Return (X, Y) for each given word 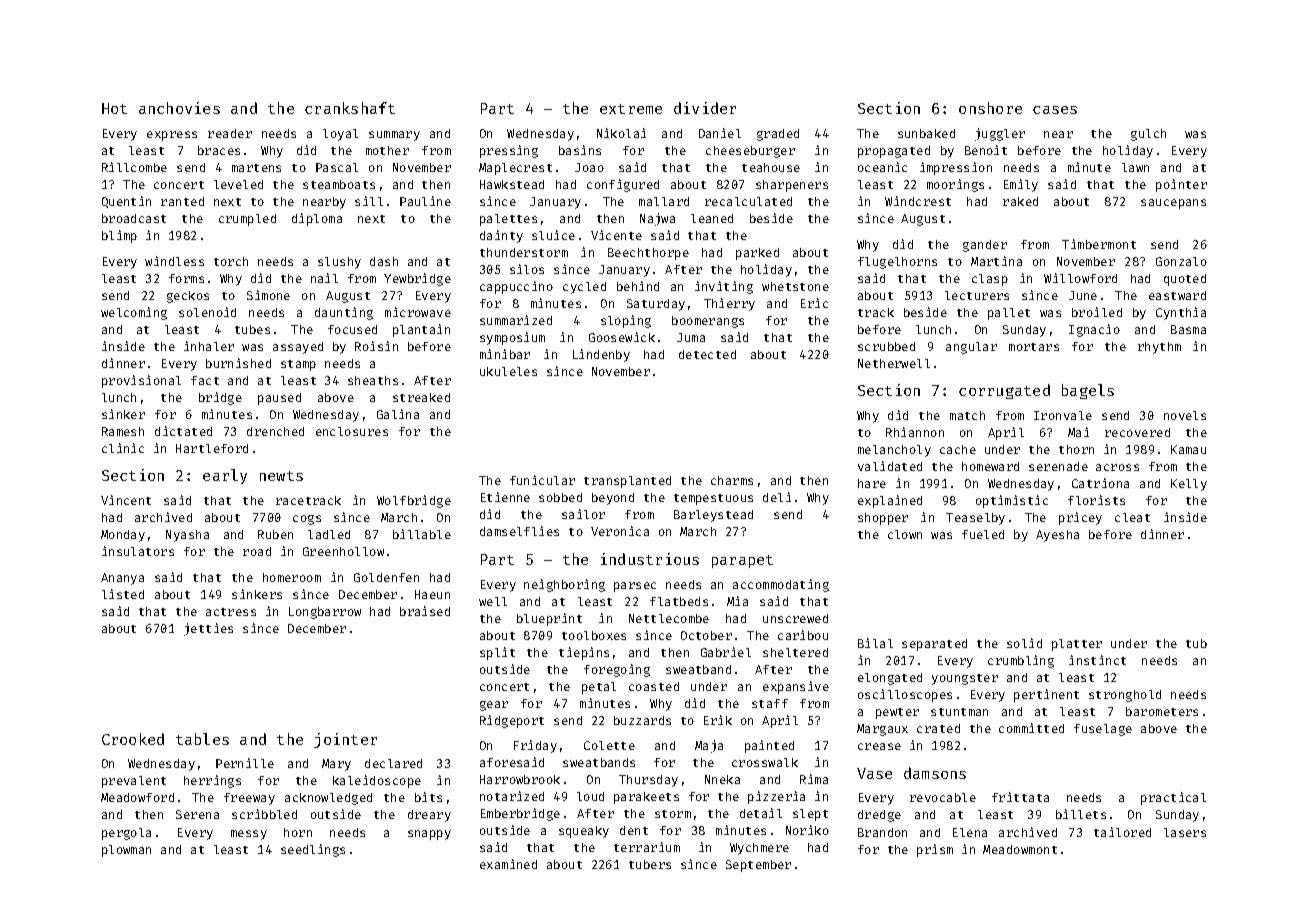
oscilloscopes (905, 695)
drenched (275, 431)
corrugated (1004, 391)
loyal (340, 135)
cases (1055, 110)
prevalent (134, 782)
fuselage (1103, 730)
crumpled (247, 220)
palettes (508, 220)
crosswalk (765, 762)
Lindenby (601, 355)
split (497, 653)
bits (428, 797)
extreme (631, 109)
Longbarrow (325, 613)
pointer (1181, 185)
